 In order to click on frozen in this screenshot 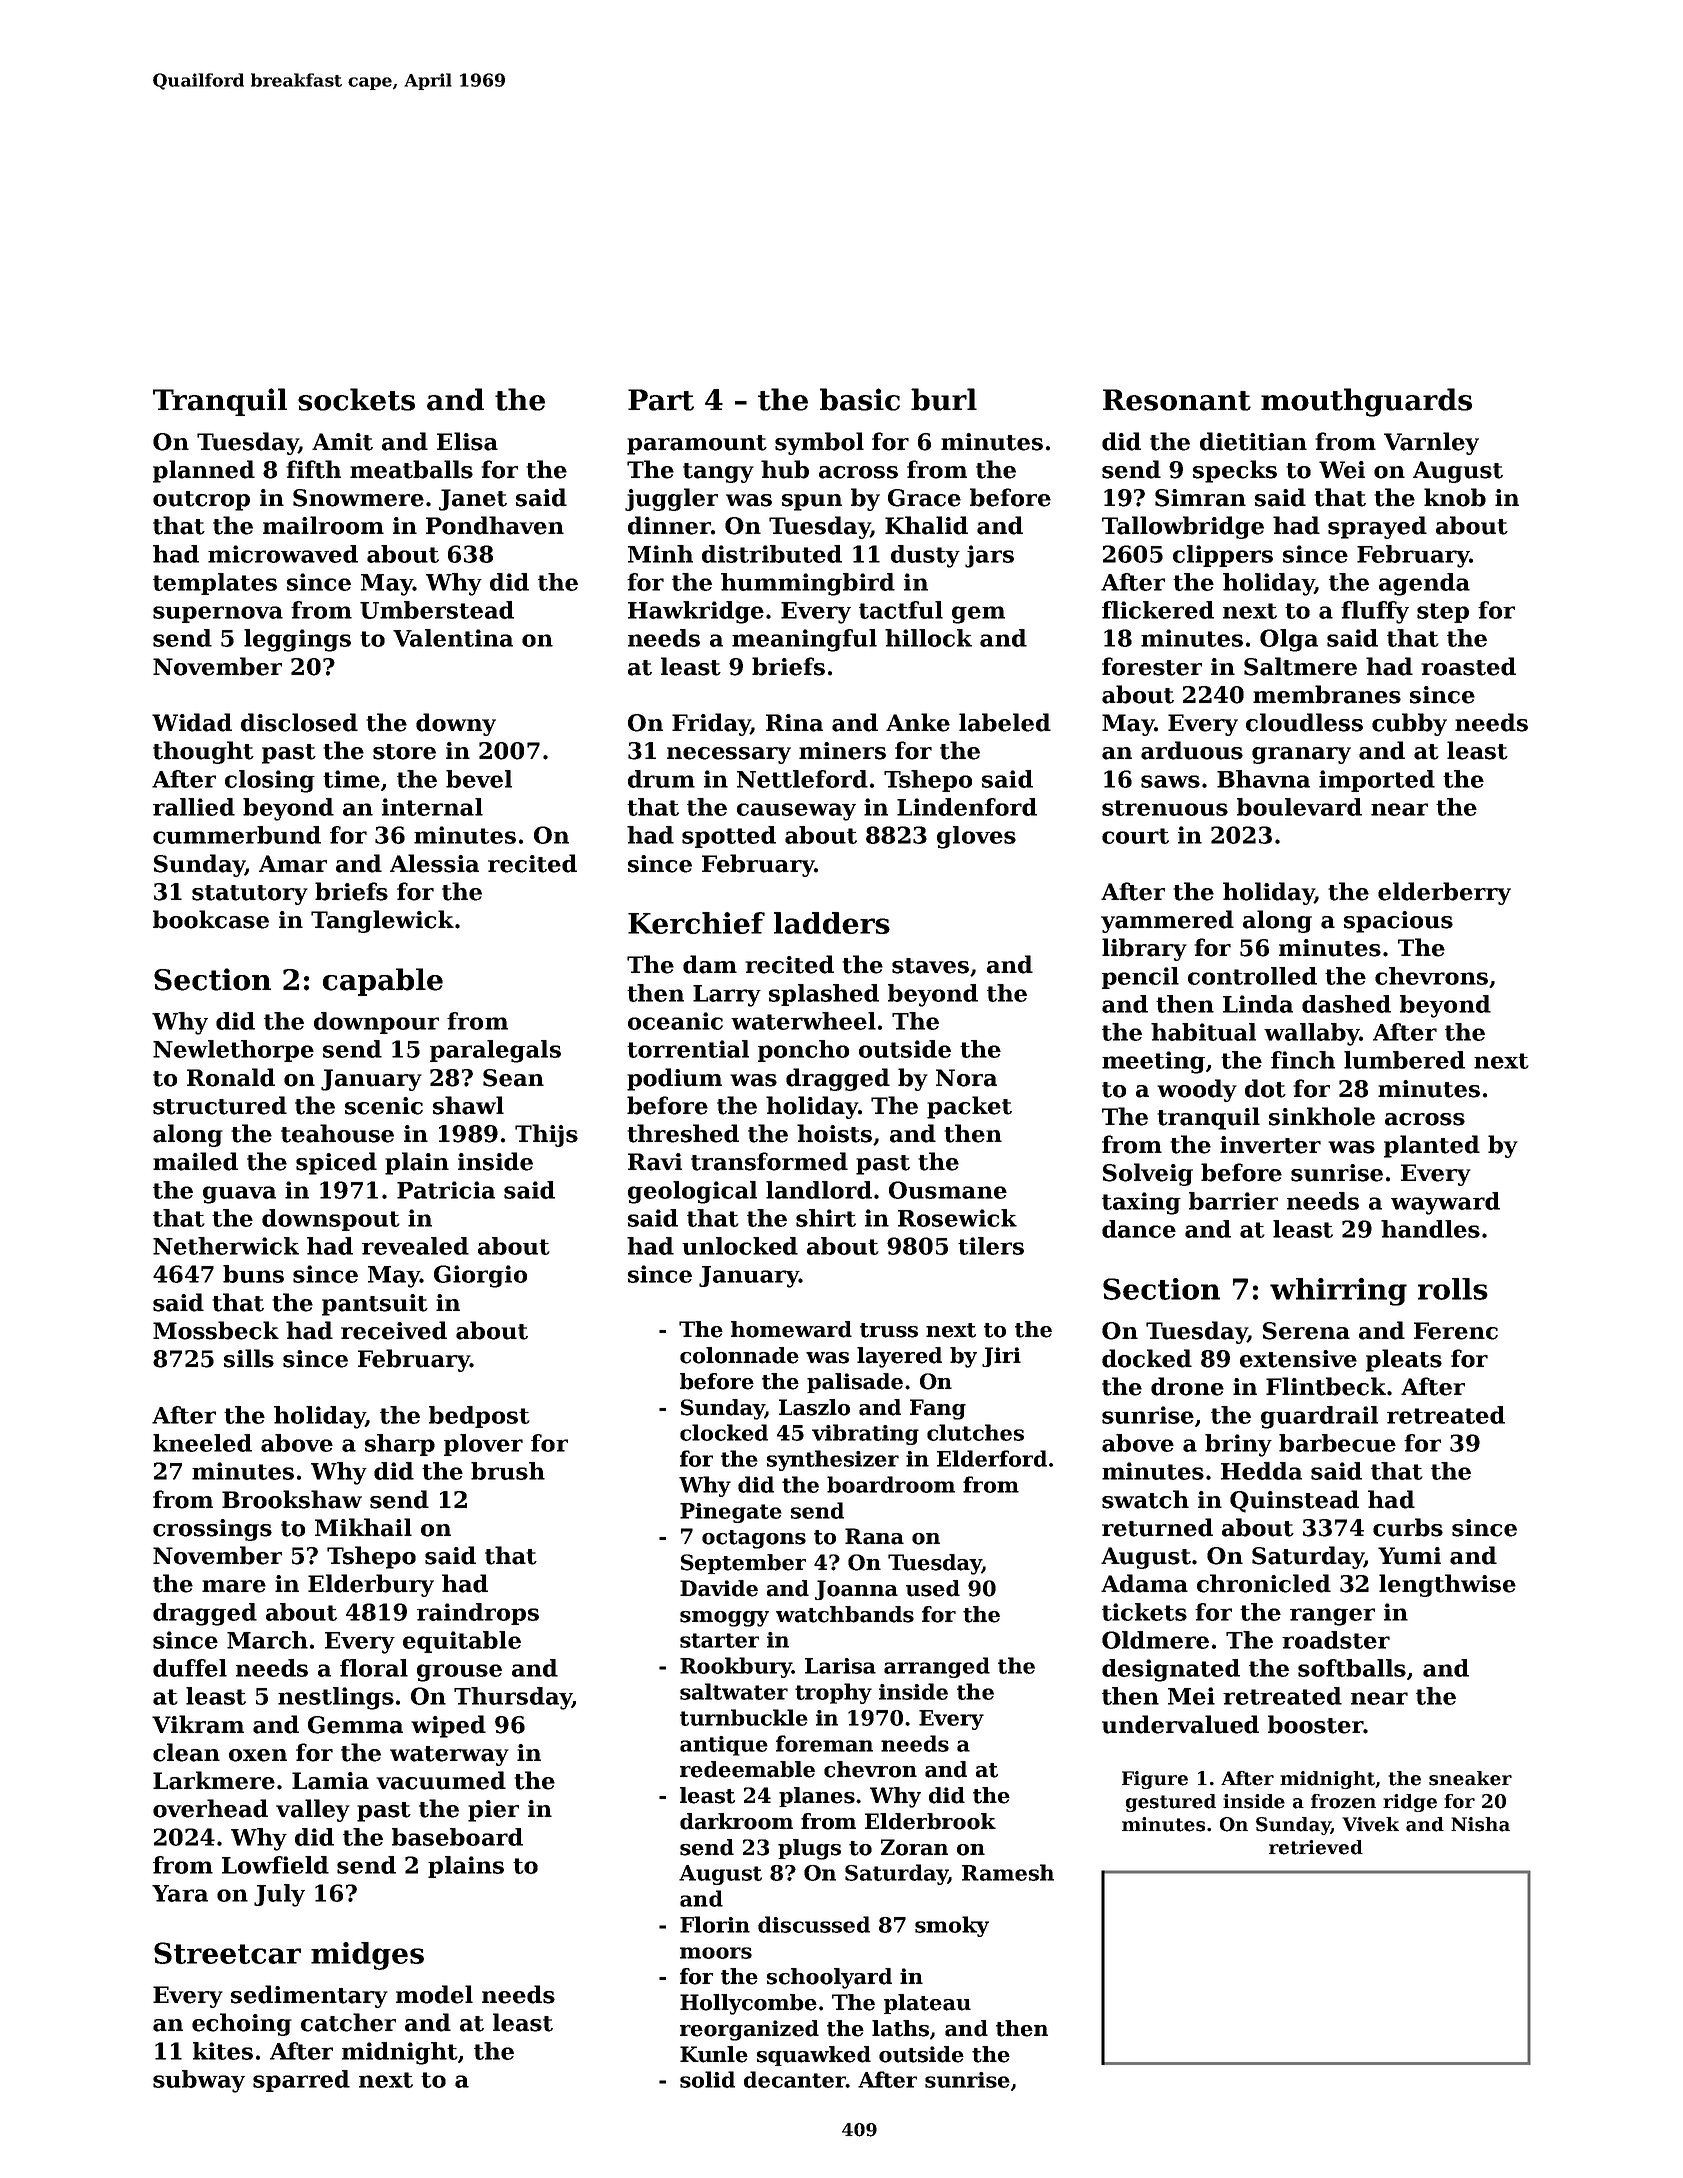, I will do `click(1343, 1801)`.
